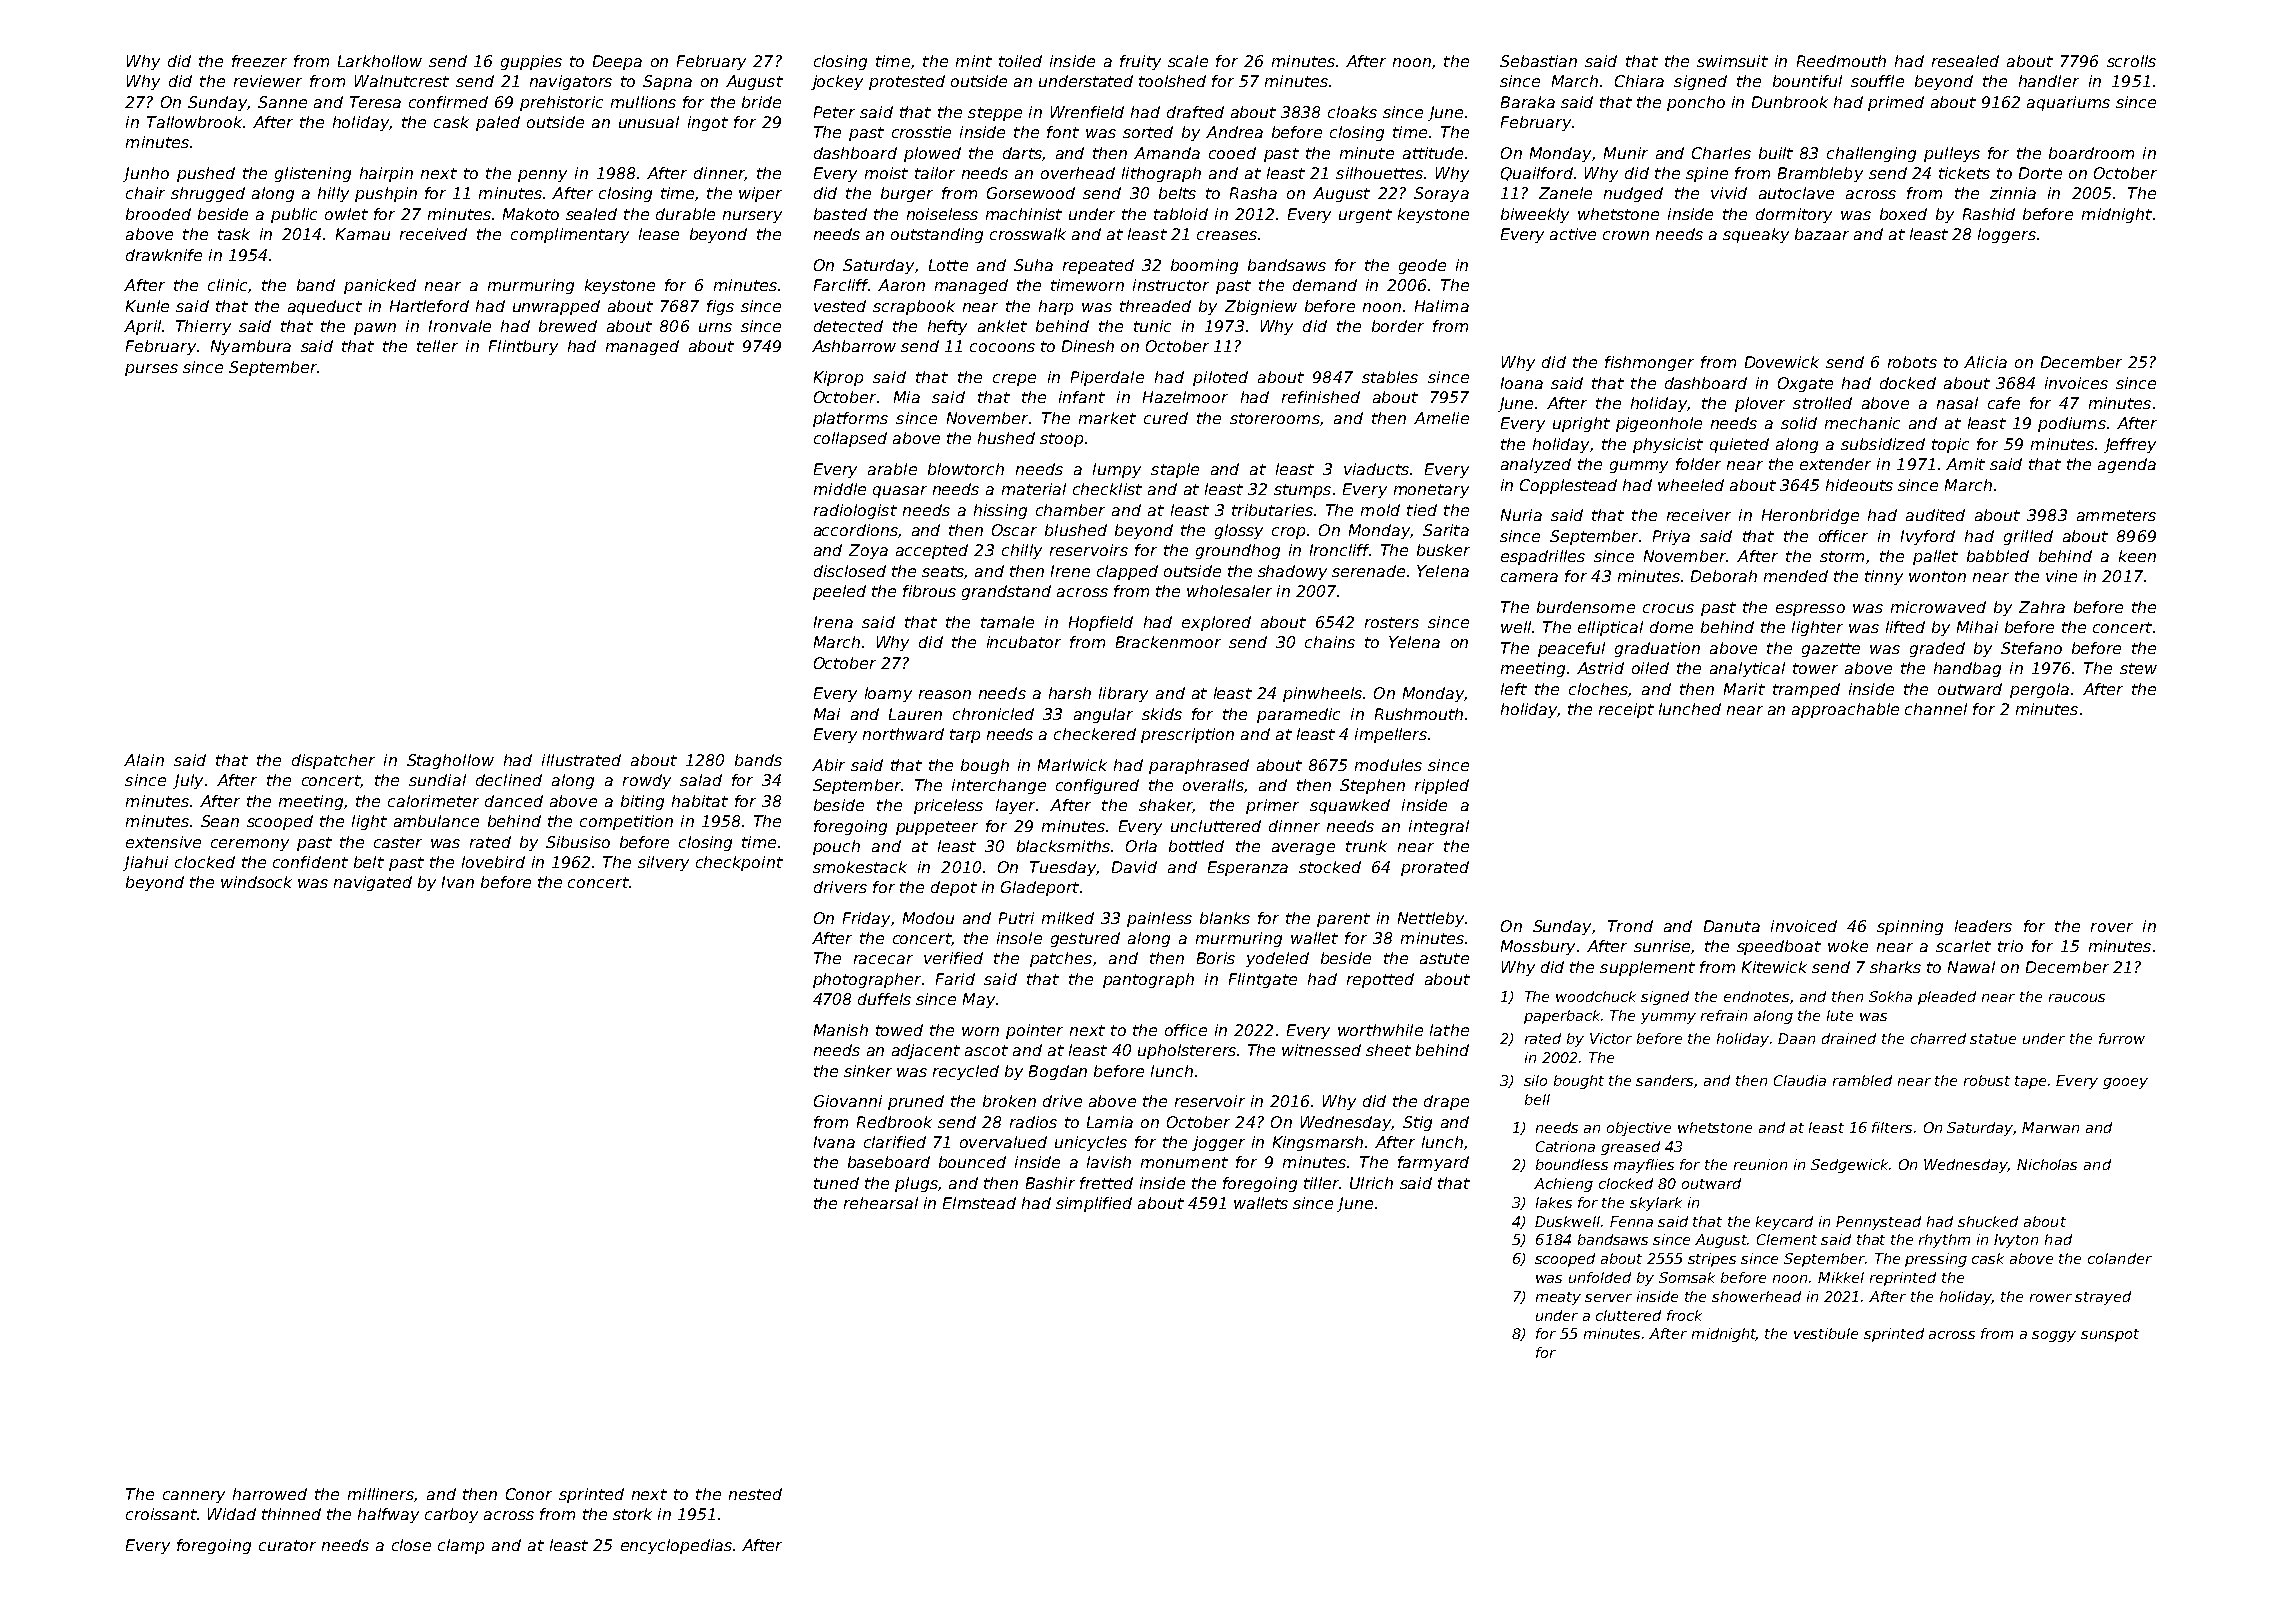 The width and height of the image is (2282, 1614). I want to click on swimsuit, so click(1732, 61).
